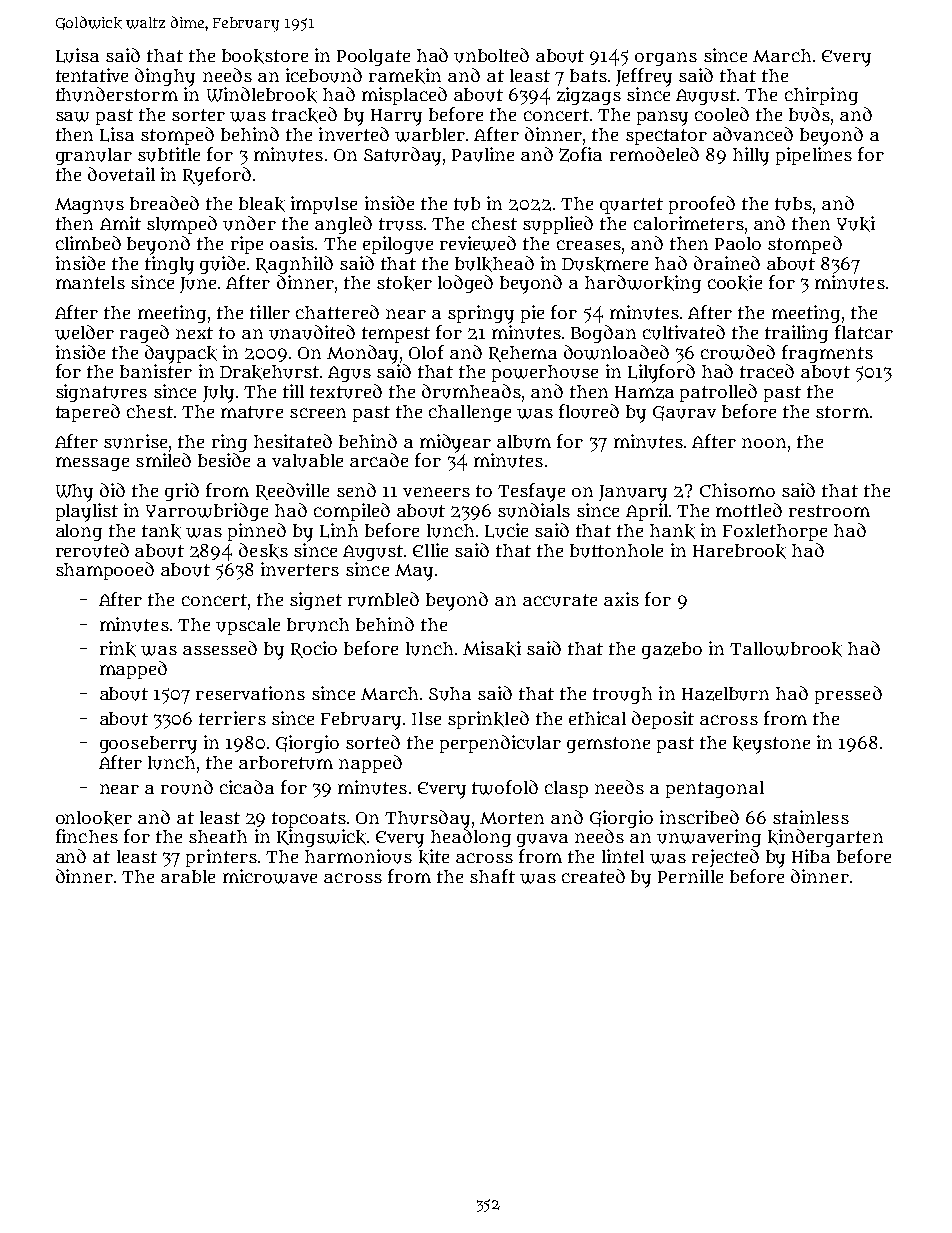 The image size is (952, 1233). What do you see at coordinates (506, 530) in the page?
I see `Lucie` at bounding box center [506, 530].
